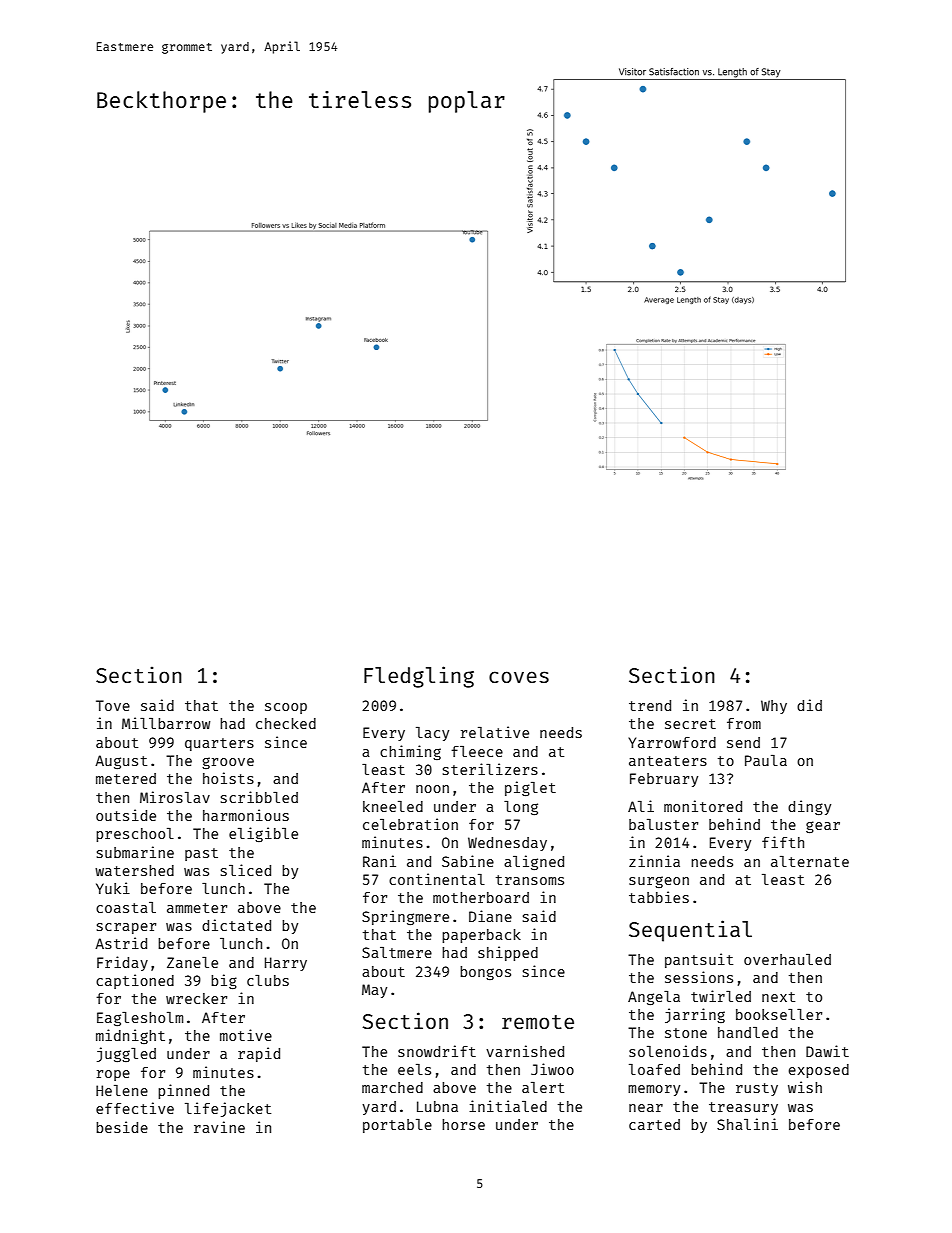 Image resolution: width=952 pixels, height=1233 pixels. I want to click on overhauled, so click(787, 959).
